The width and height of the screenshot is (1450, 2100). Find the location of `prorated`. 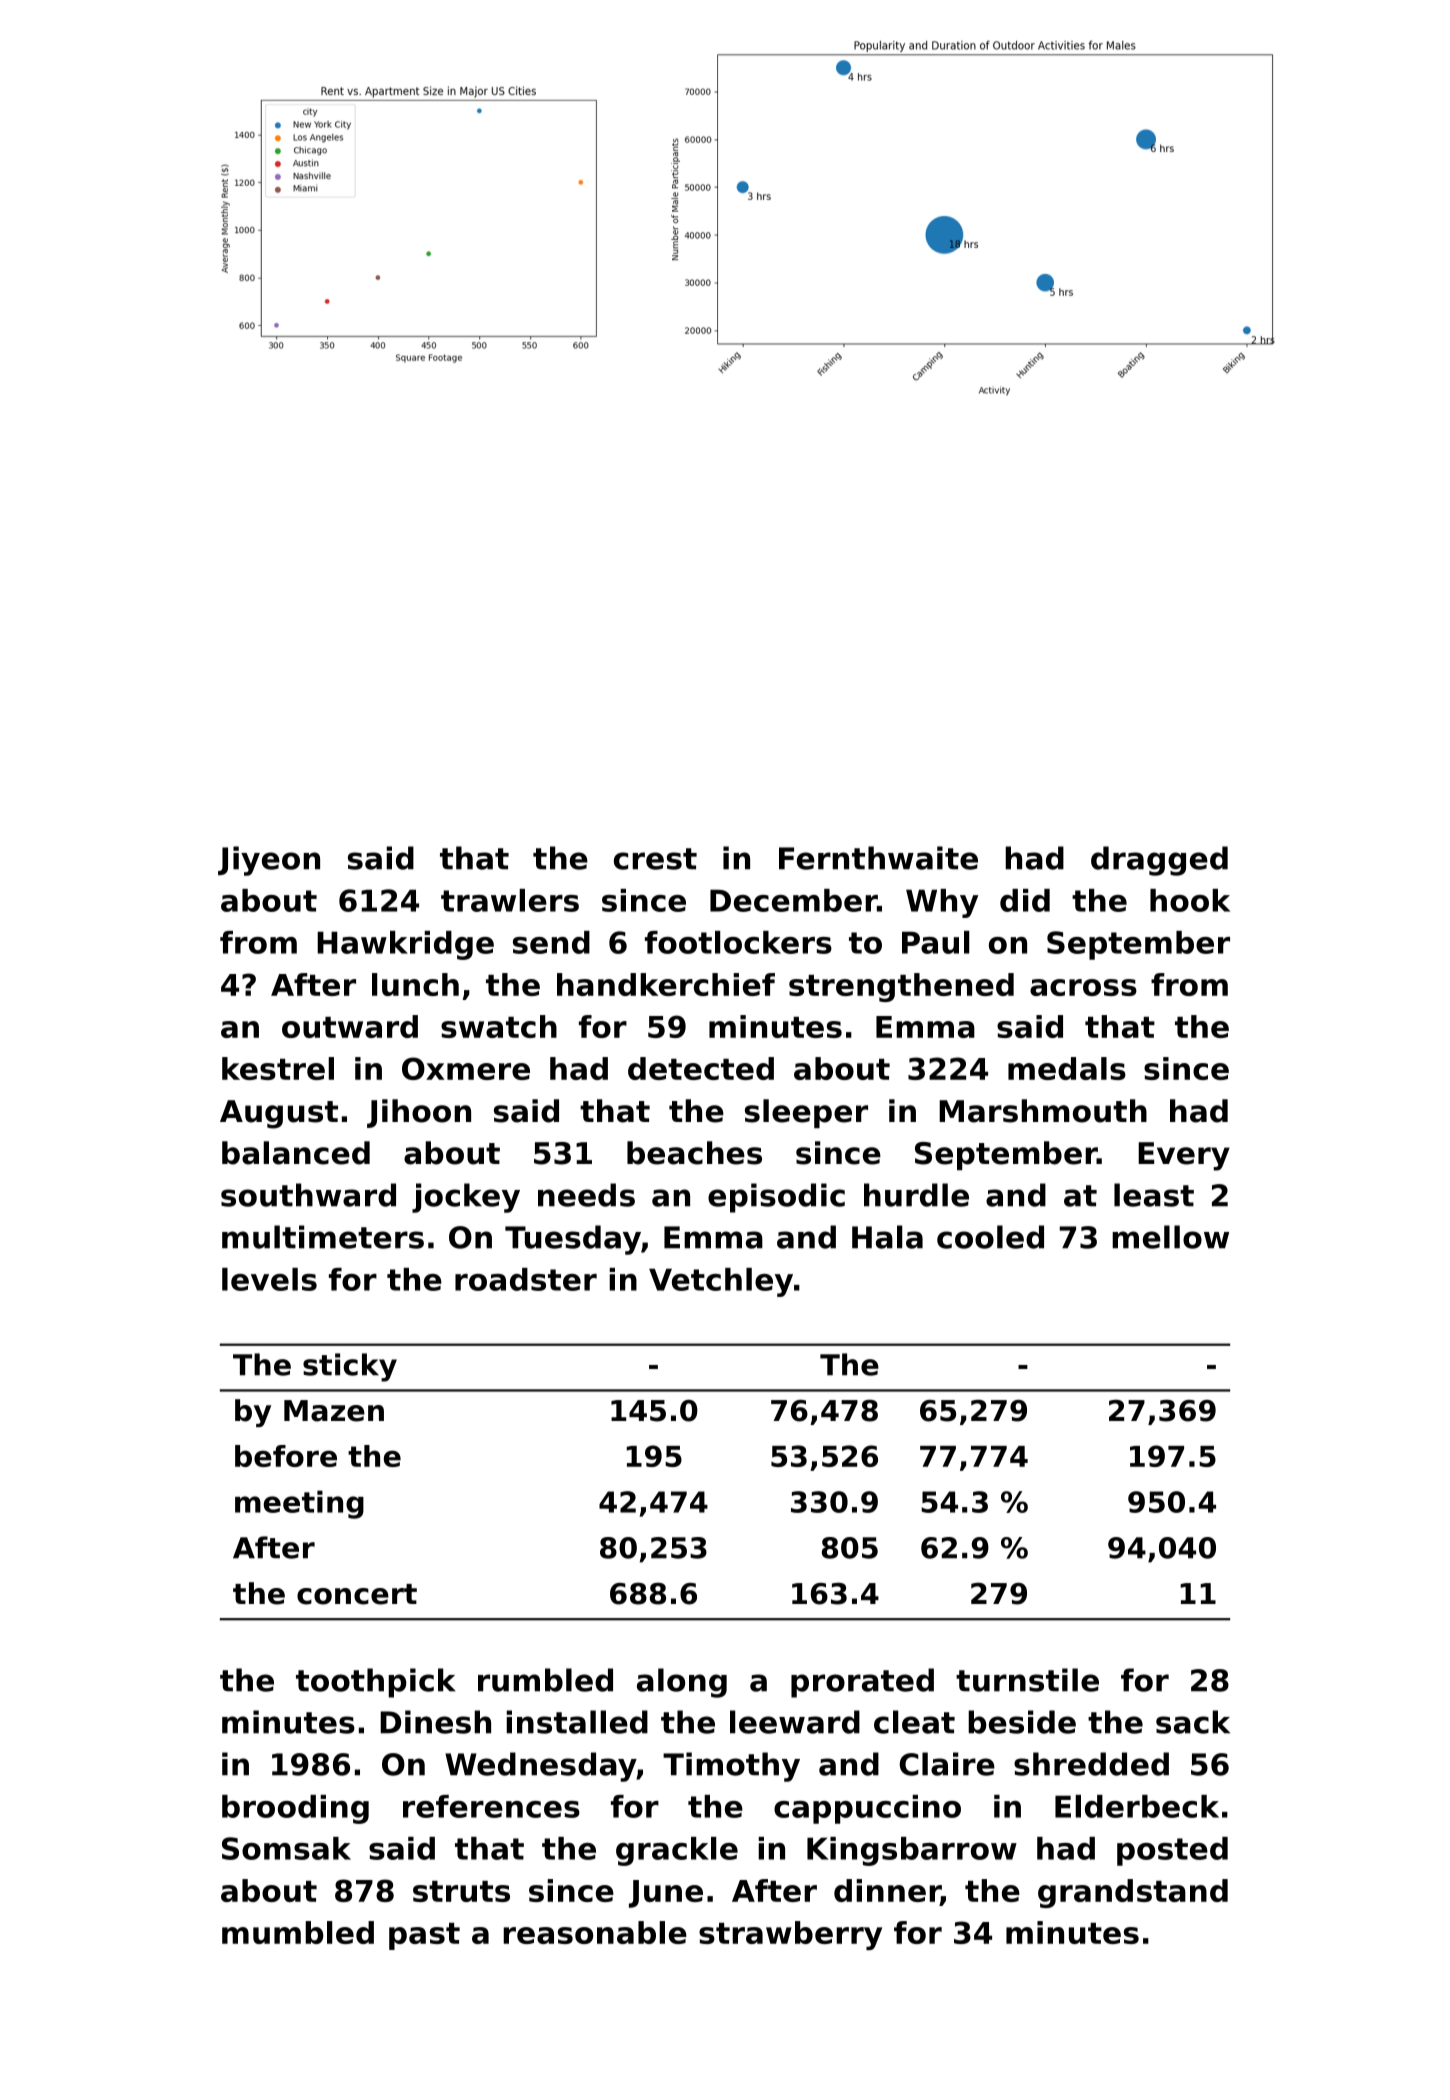

prorated is located at coordinates (862, 1683).
